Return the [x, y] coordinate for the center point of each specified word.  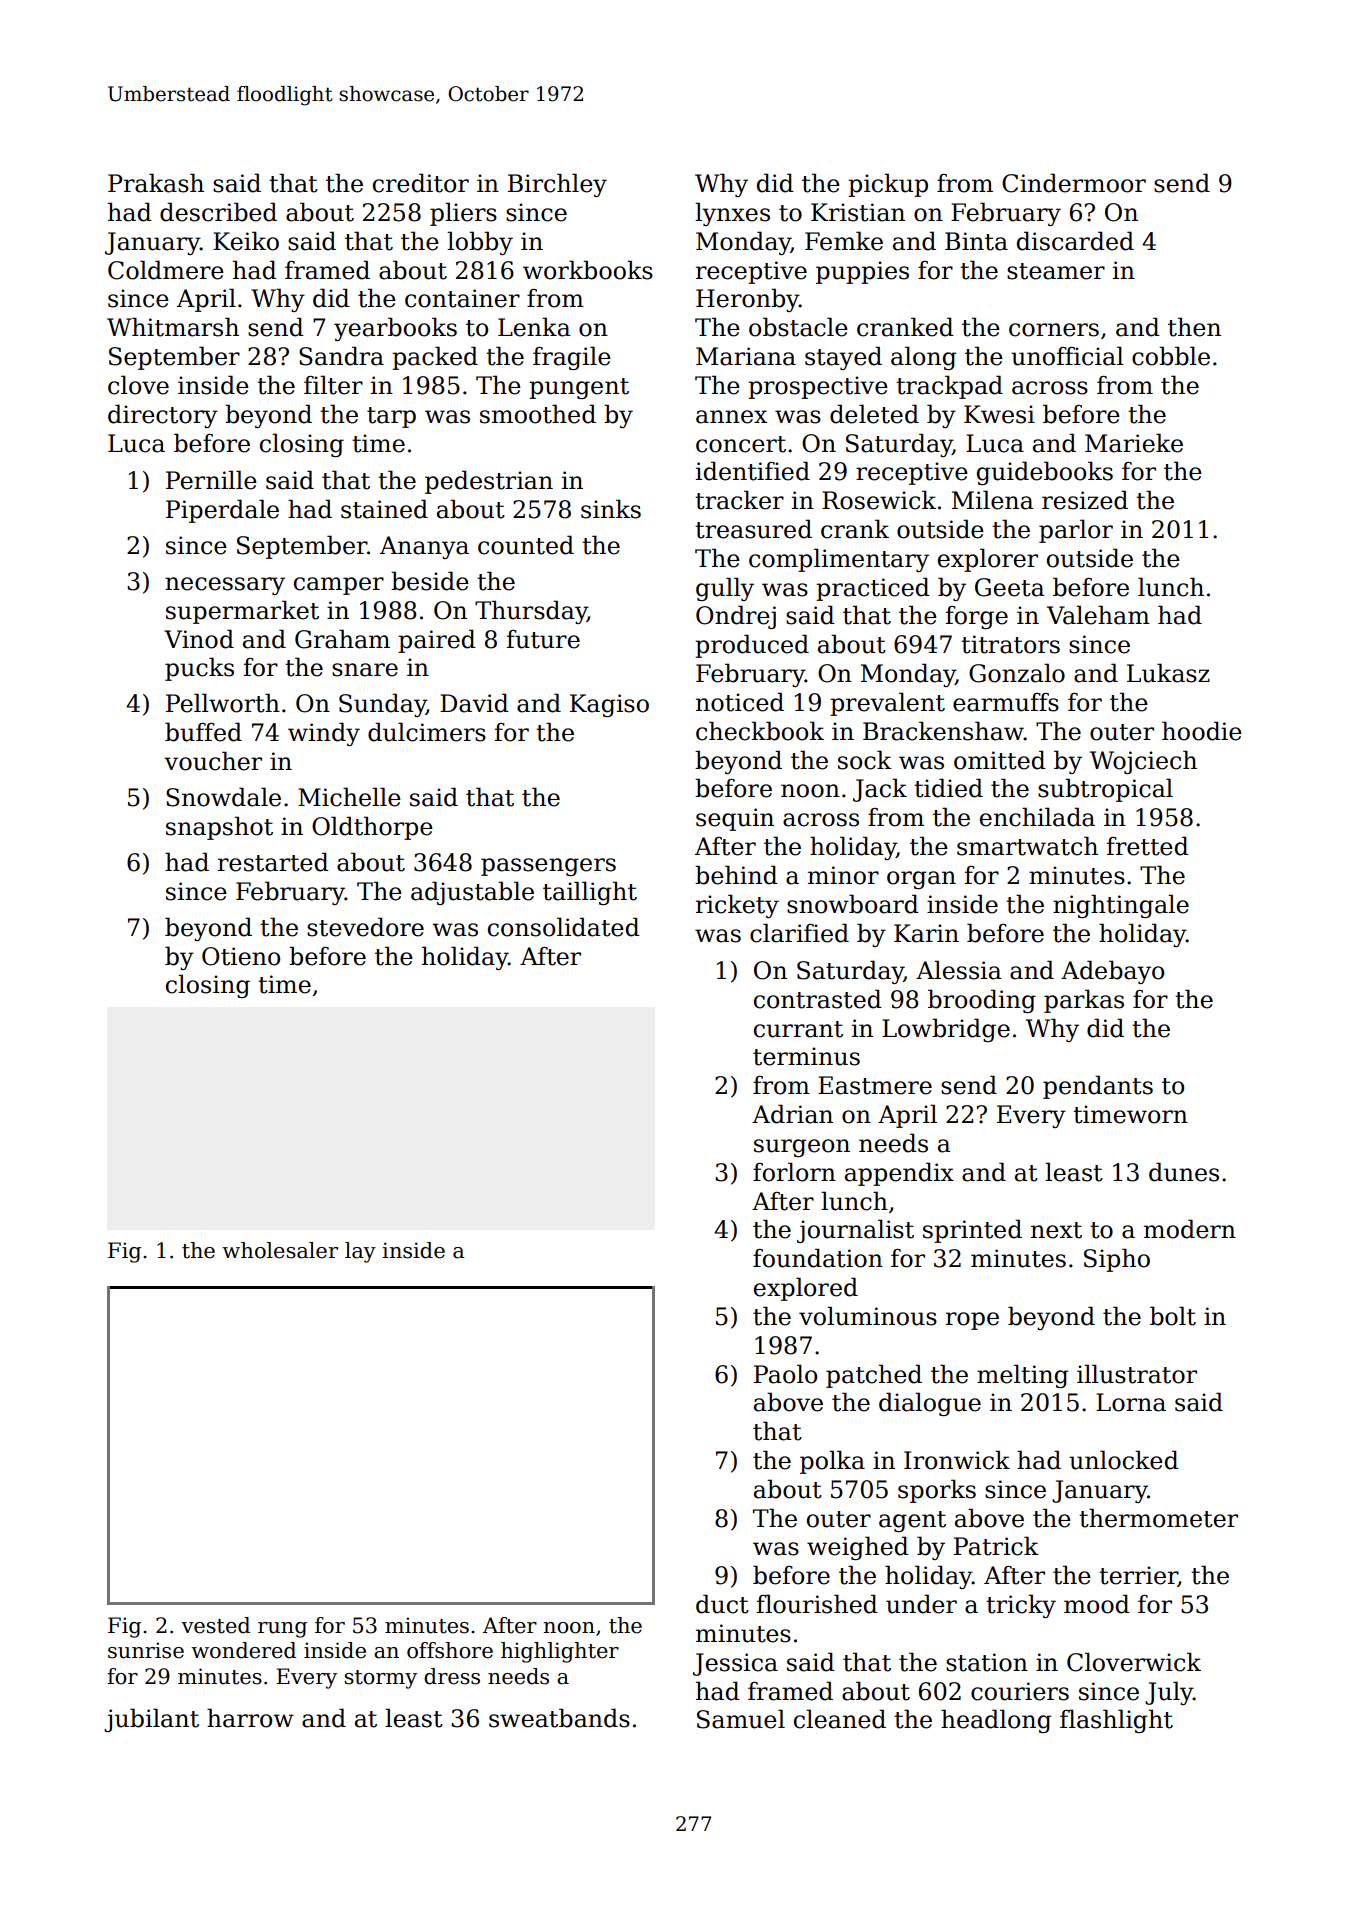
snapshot [219, 828]
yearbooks [395, 329]
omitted [1000, 760]
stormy [380, 1679]
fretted [1148, 846]
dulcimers [427, 732]
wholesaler [280, 1250]
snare [365, 670]
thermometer [1158, 1518]
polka [832, 1462]
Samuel [741, 1719]
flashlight [1116, 1721]
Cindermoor [1074, 183]
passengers [548, 867]
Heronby [747, 300]
